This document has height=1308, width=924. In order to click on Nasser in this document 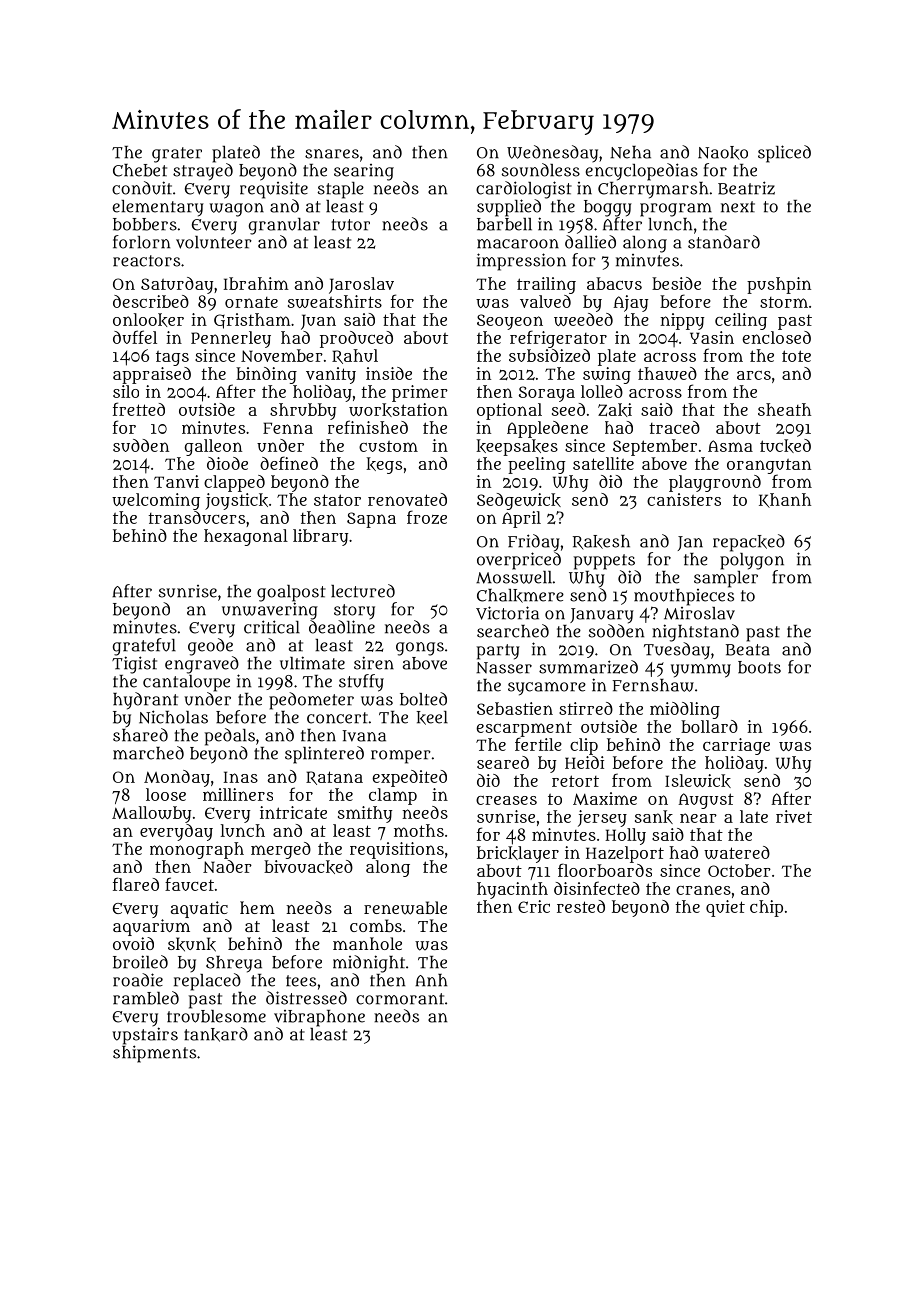, I will do `click(504, 668)`.
